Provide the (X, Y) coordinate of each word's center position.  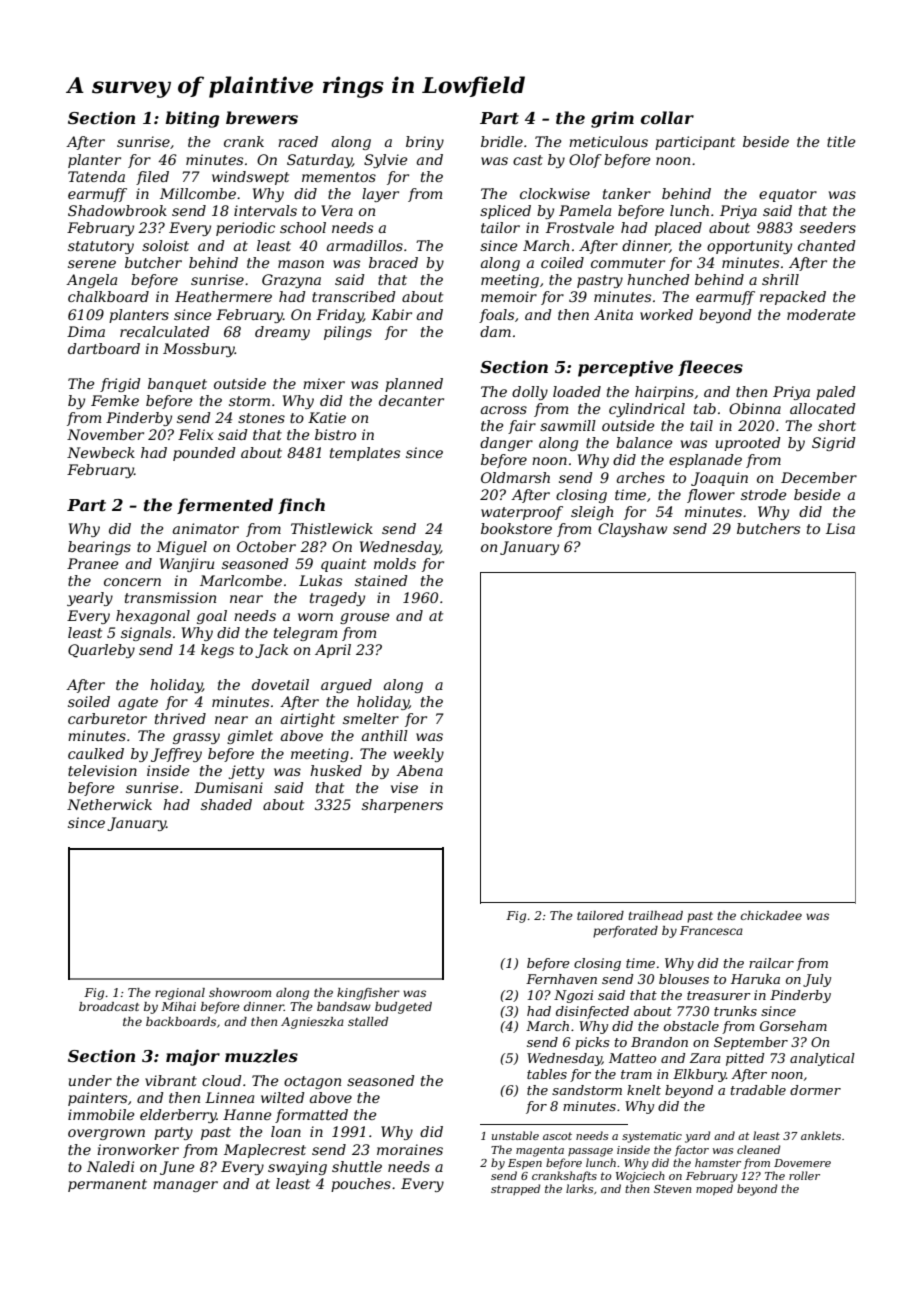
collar (667, 117)
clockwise (555, 193)
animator (206, 528)
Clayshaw (632, 530)
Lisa (840, 528)
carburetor (107, 718)
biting (192, 119)
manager (185, 1186)
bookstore (516, 528)
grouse (365, 618)
